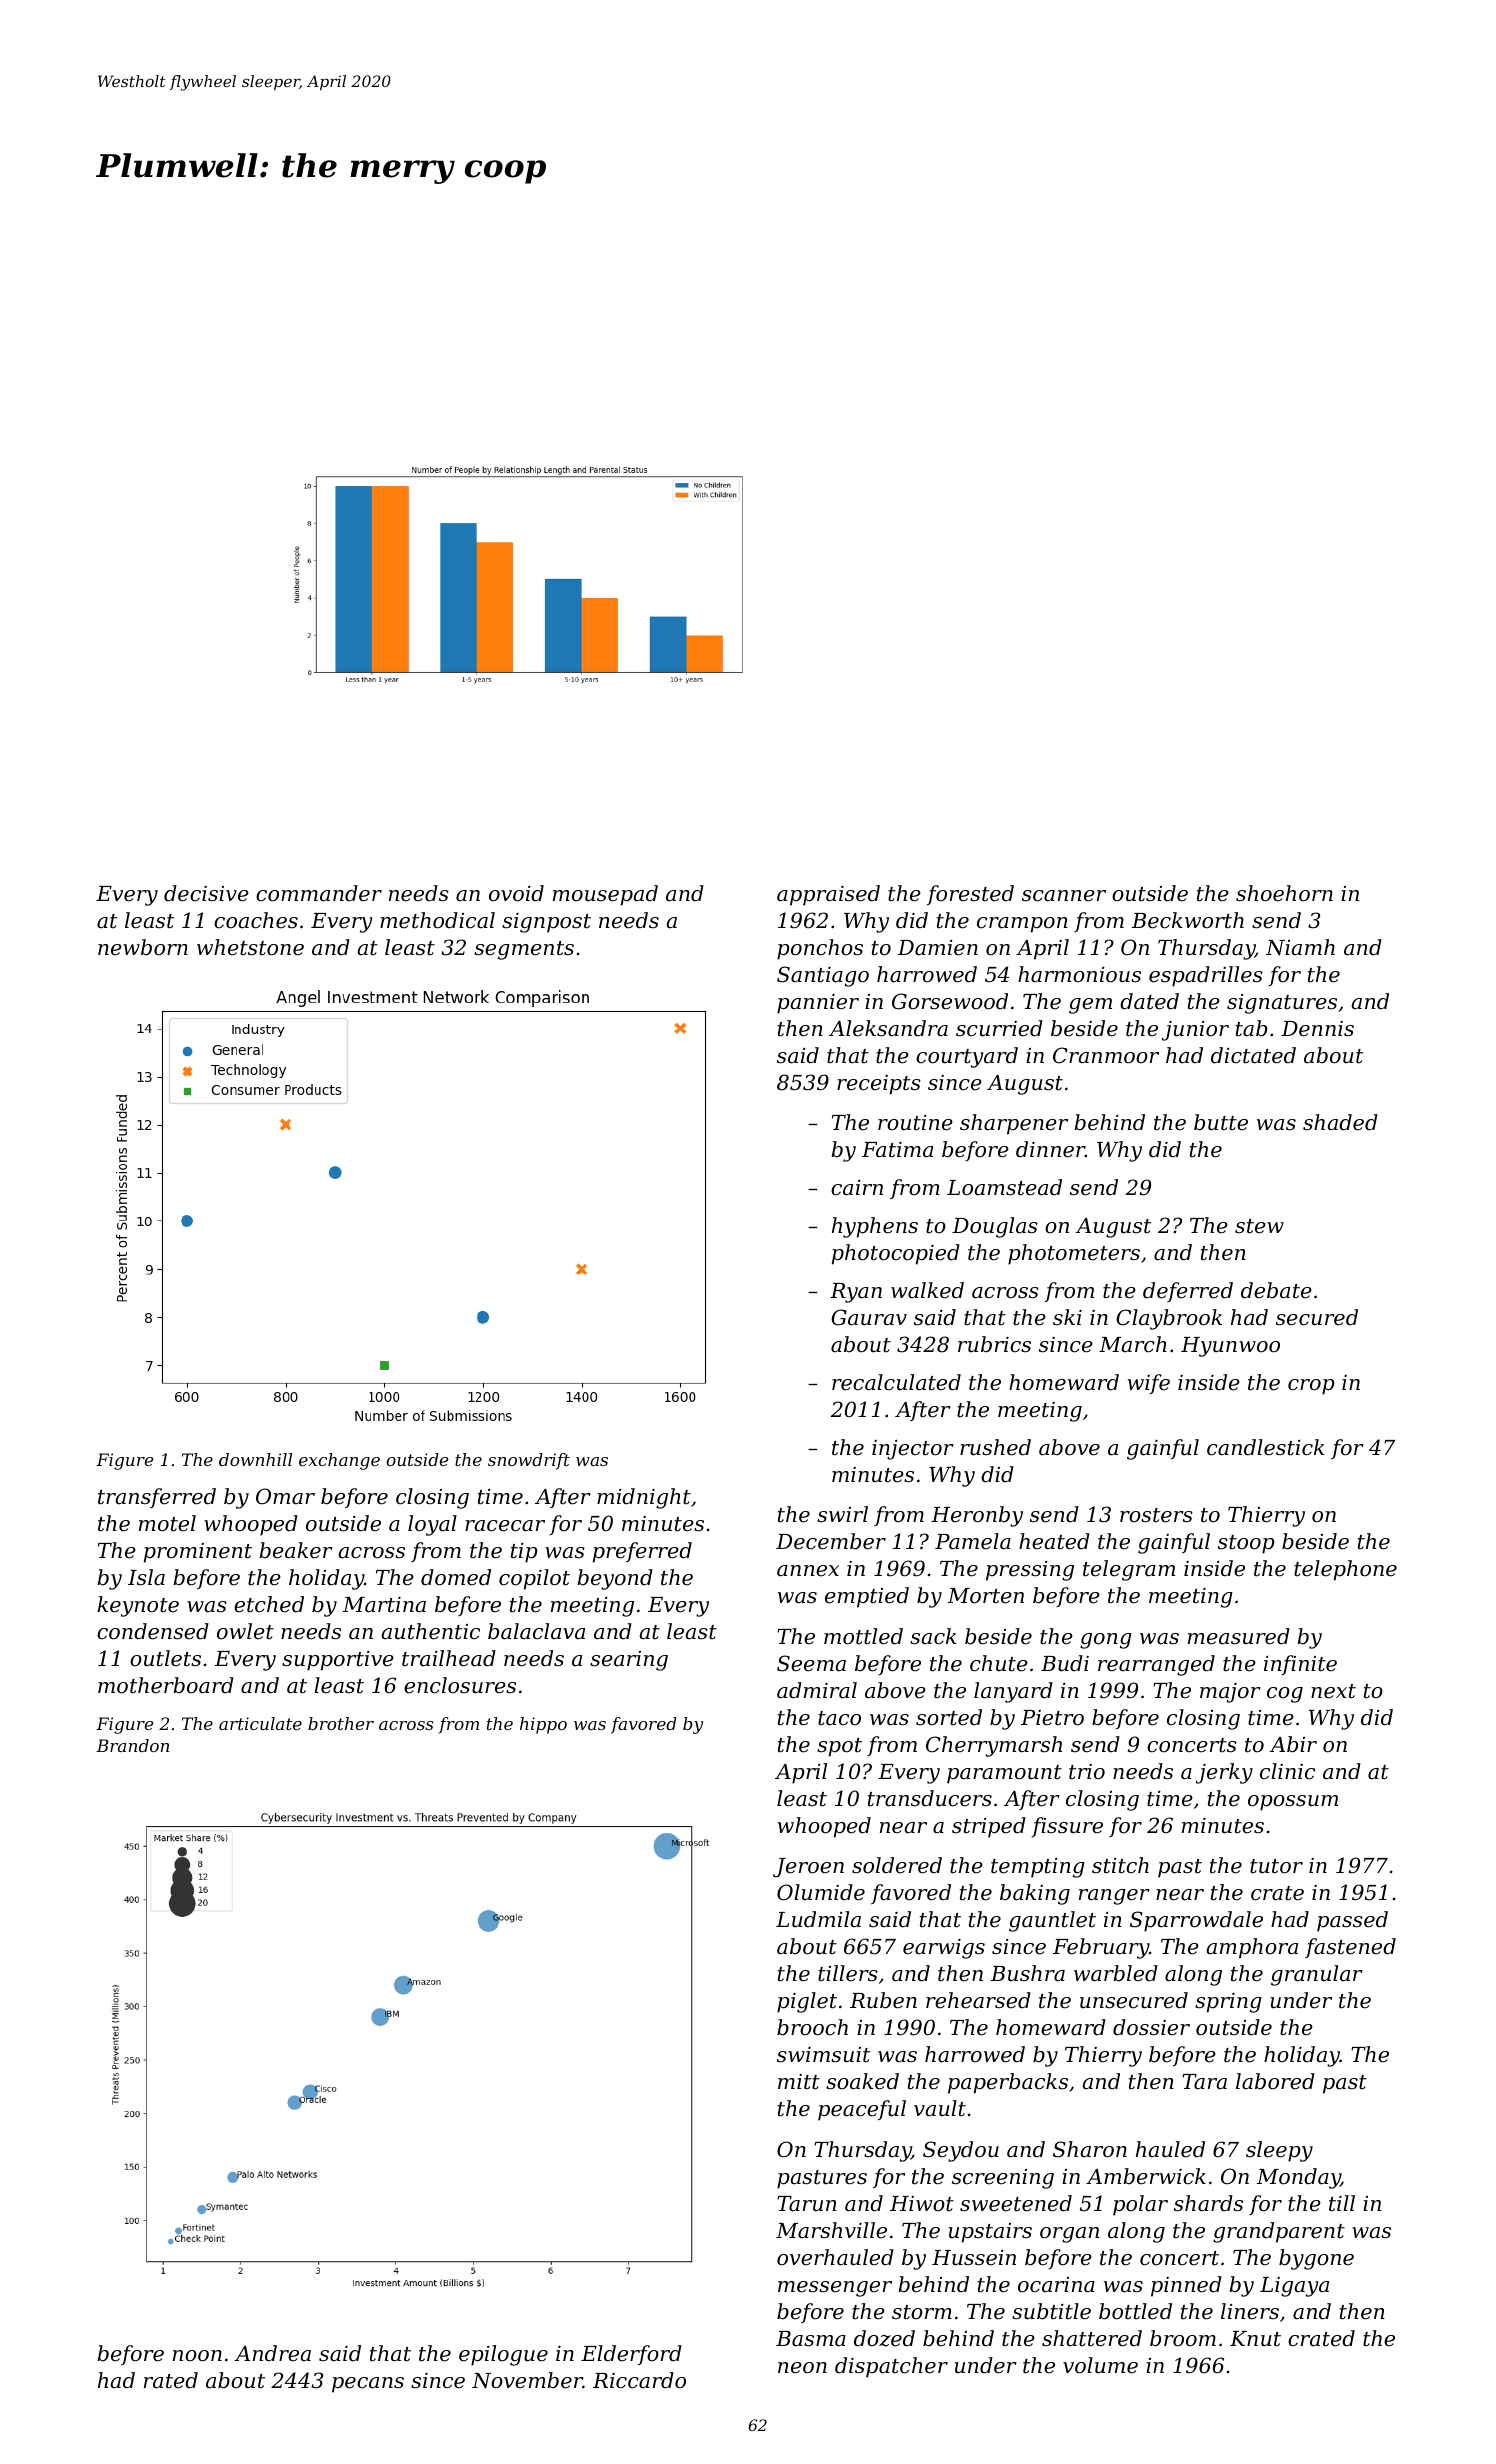  I want to click on newborn, so click(143, 947).
